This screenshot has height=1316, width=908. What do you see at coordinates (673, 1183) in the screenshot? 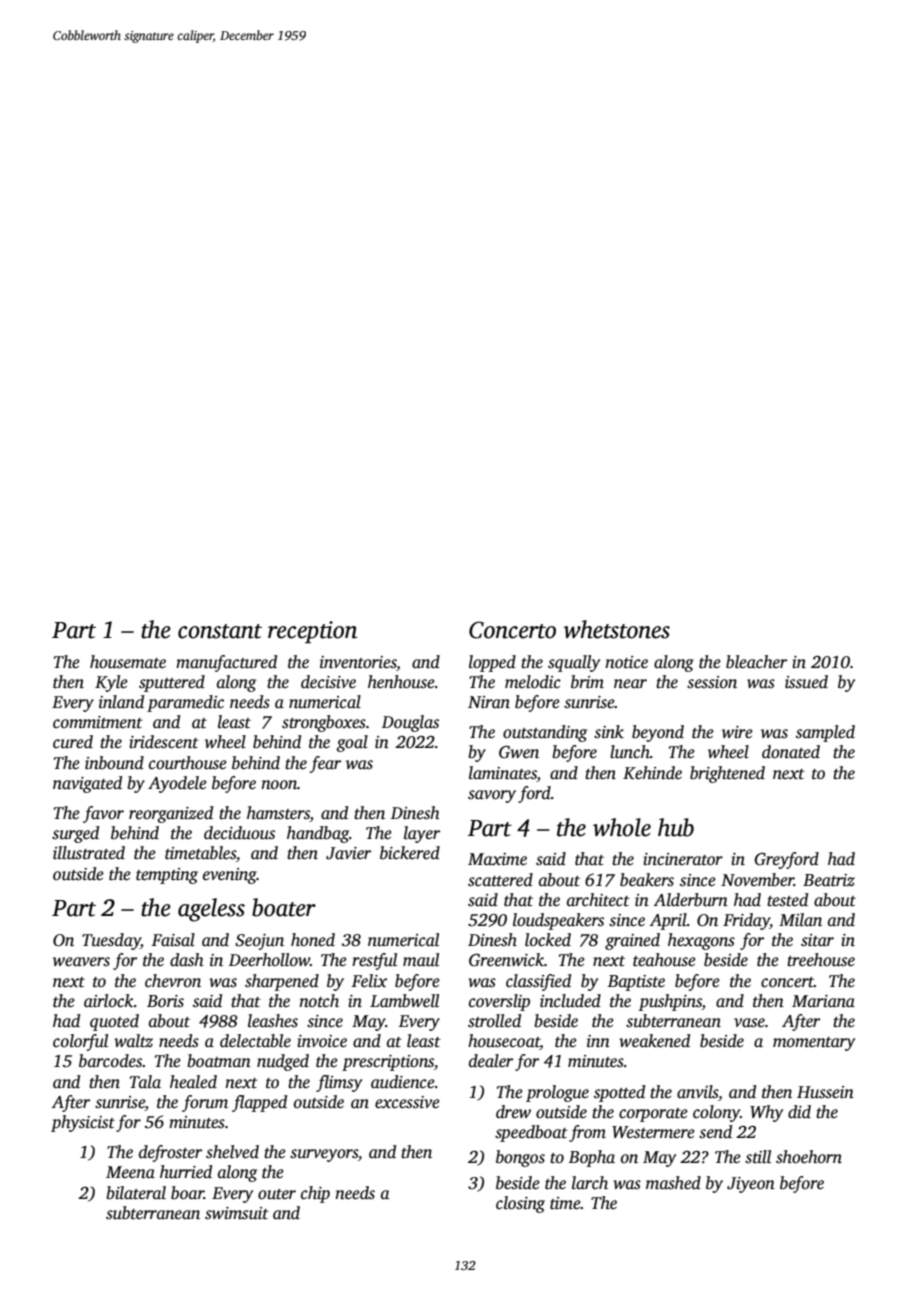
I see `mashed` at bounding box center [673, 1183].
